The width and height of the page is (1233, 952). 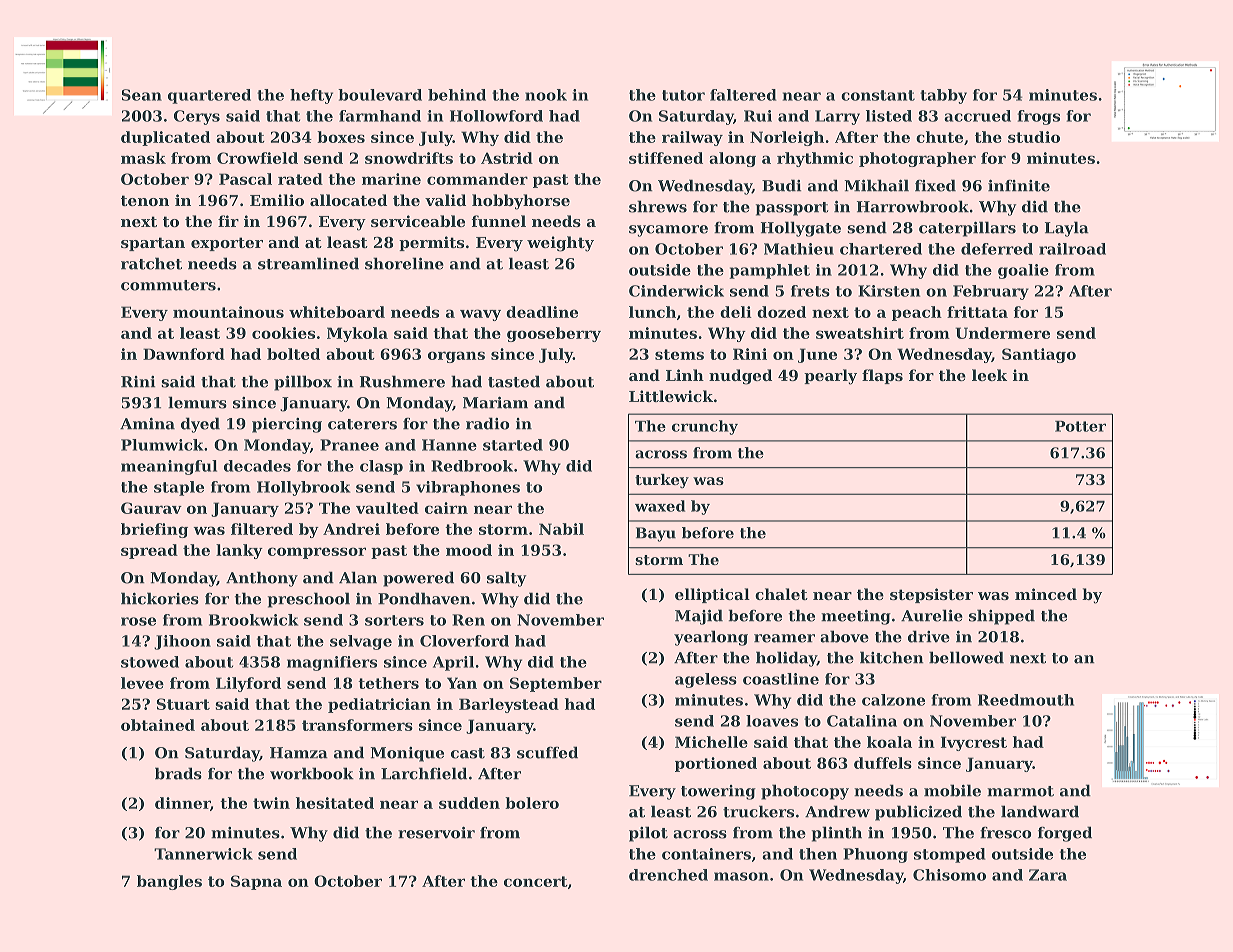 I want to click on concert, so click(x=536, y=881).
